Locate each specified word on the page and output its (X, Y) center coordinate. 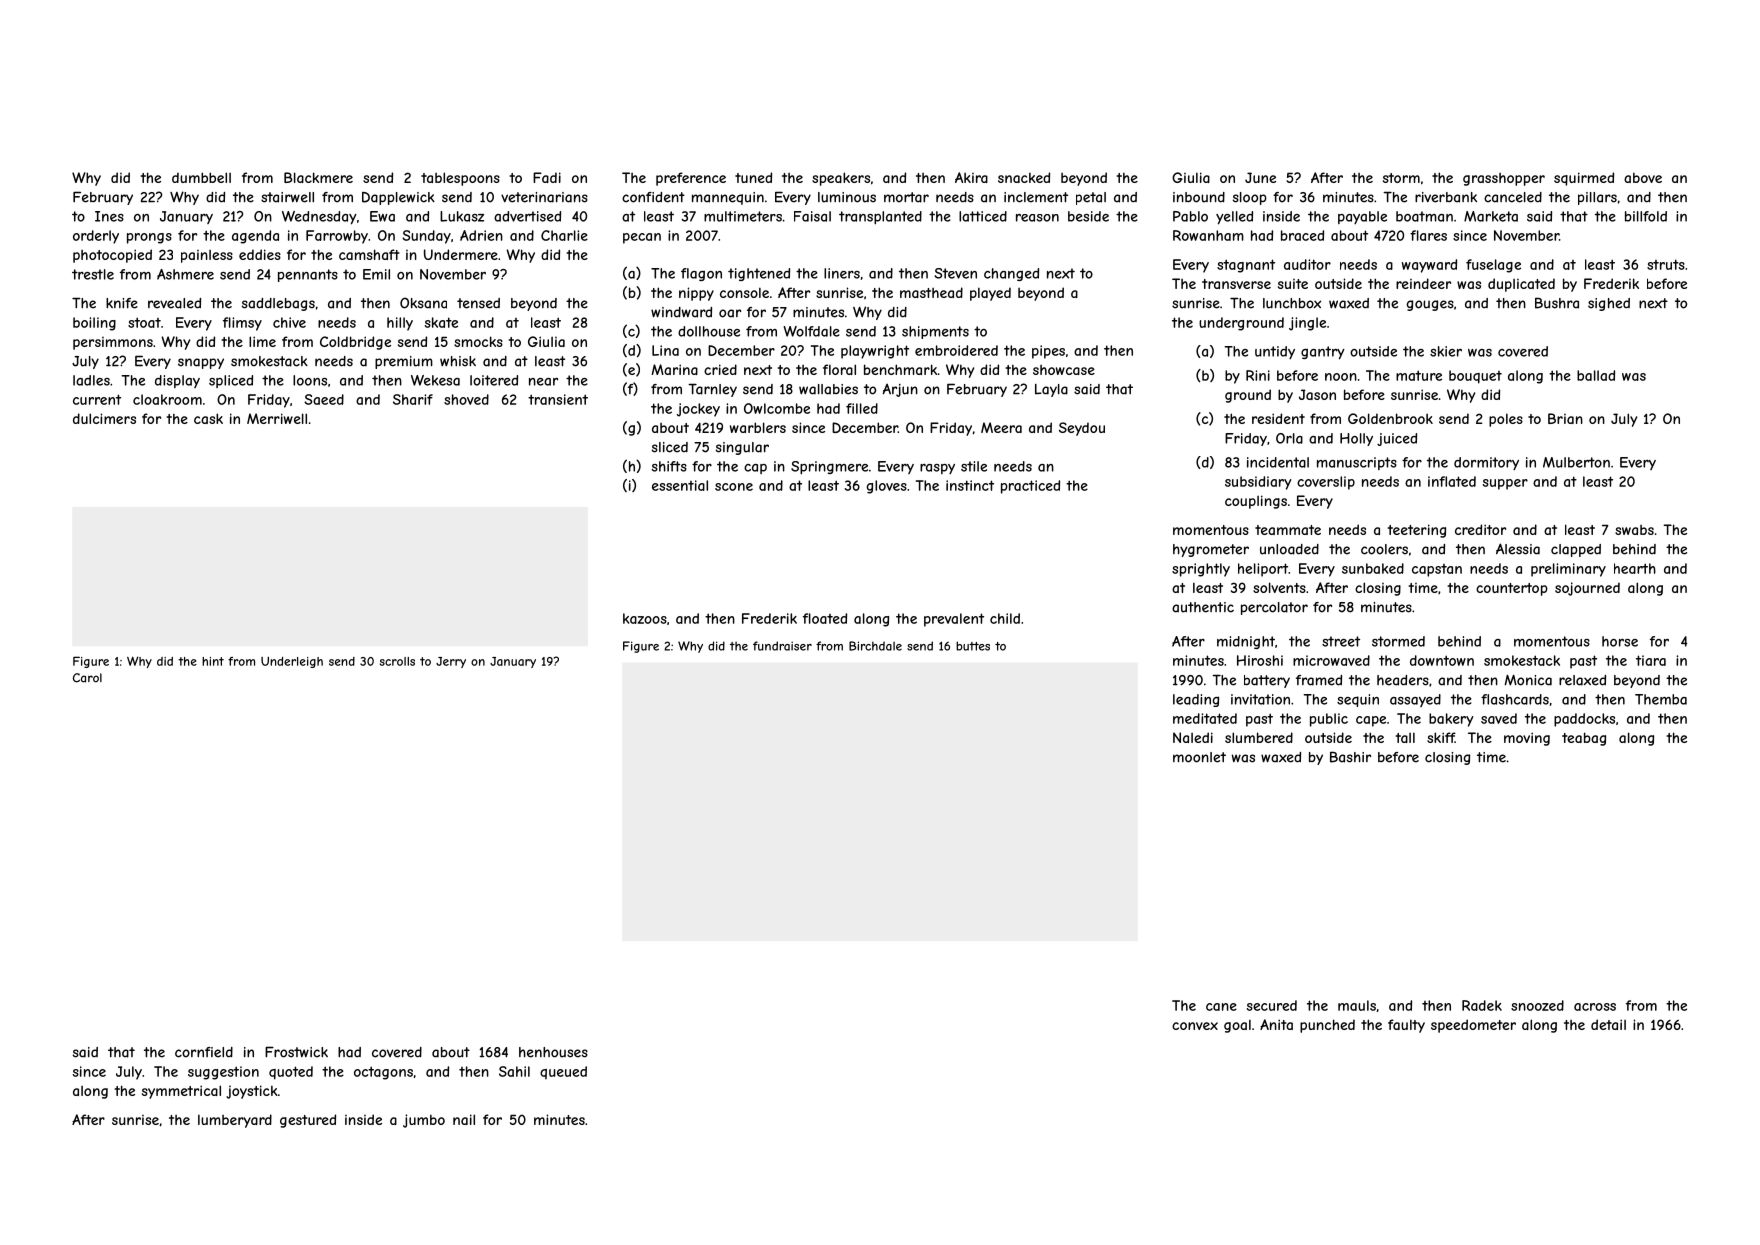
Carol (87, 678)
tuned (753, 177)
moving (1527, 739)
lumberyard (235, 1121)
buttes (973, 646)
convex (1195, 1026)
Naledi (1193, 737)
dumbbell (201, 177)
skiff (1441, 737)
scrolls (397, 661)
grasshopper (1504, 179)
